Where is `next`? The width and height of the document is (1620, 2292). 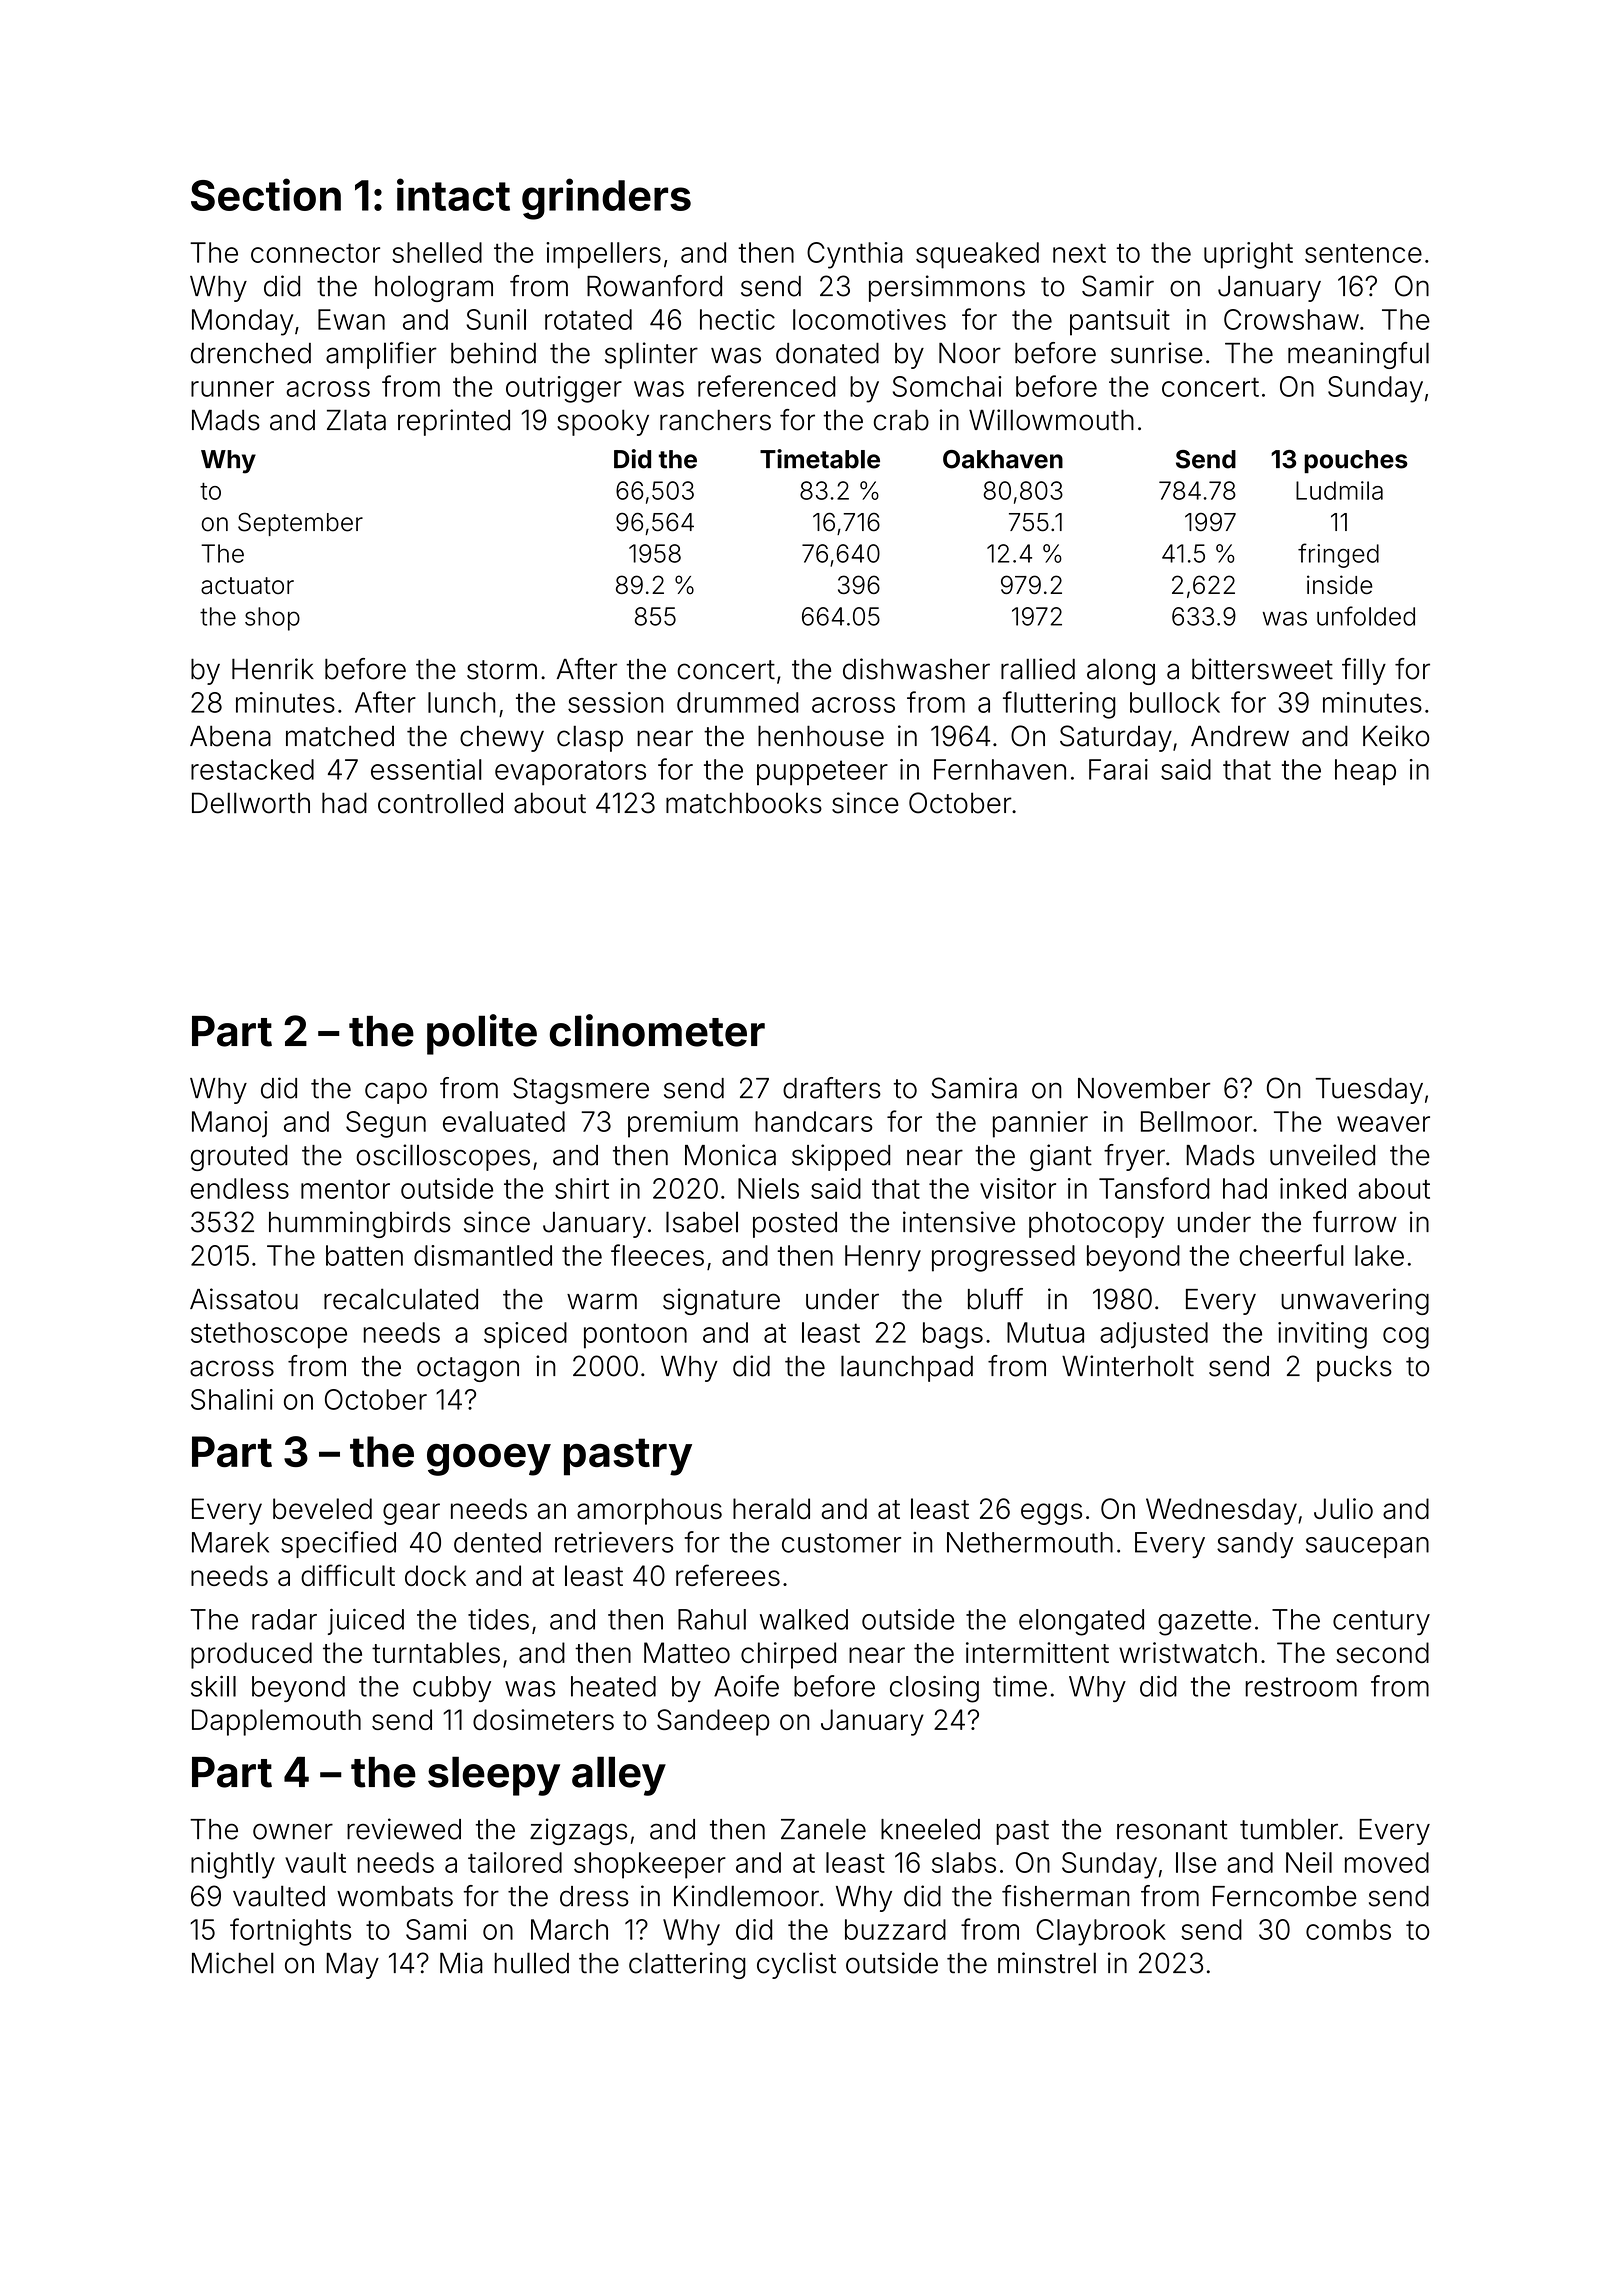
next is located at coordinates (1079, 253).
